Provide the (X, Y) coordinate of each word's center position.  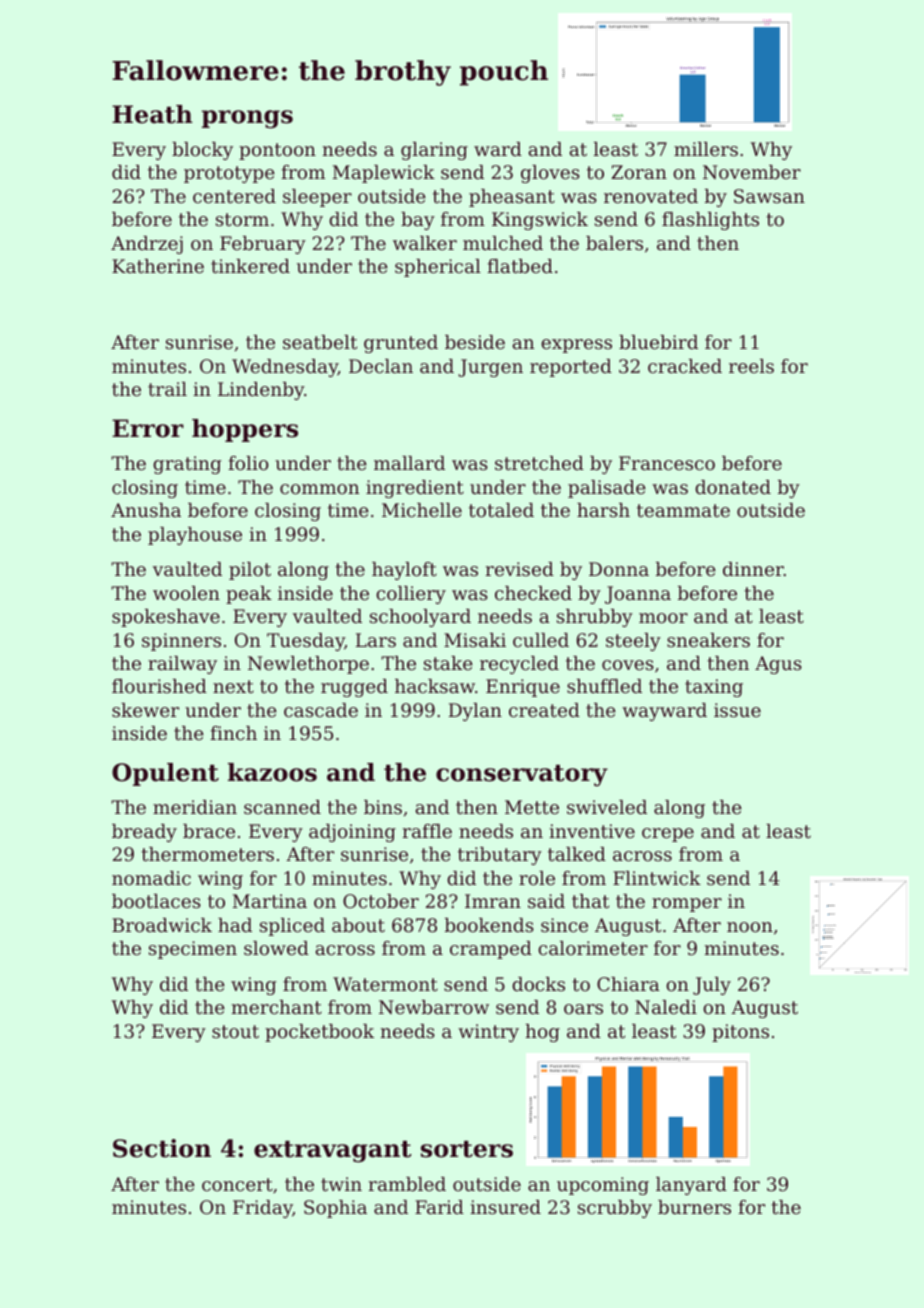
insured (505, 1207)
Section (162, 1148)
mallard (409, 463)
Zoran (639, 172)
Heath (152, 114)
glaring (434, 151)
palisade (607, 489)
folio (248, 463)
